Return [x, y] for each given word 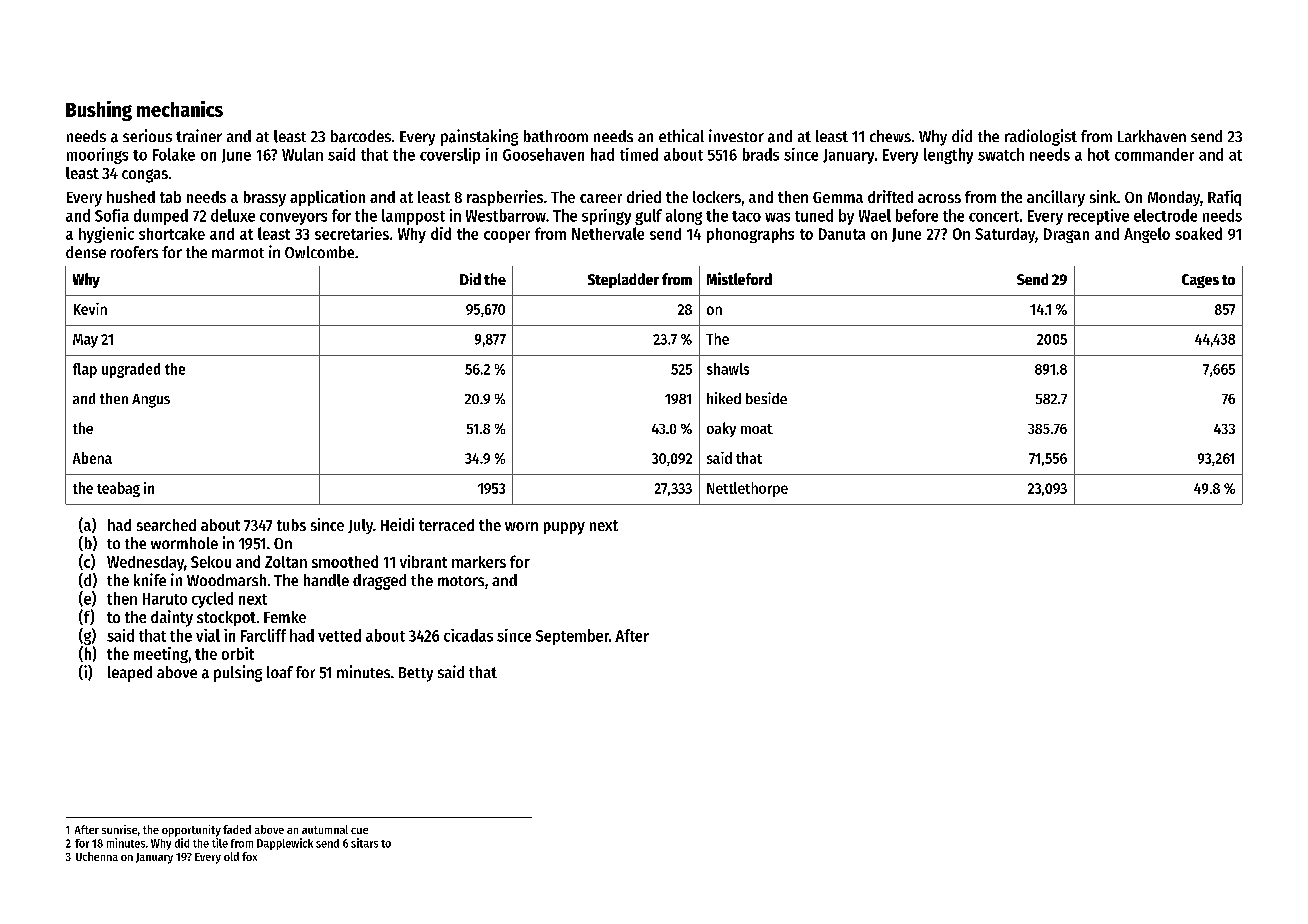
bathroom [556, 136]
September [572, 637]
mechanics [180, 109]
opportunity [191, 831]
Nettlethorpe [747, 489]
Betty [416, 674]
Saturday [1005, 235]
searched [166, 525]
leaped [130, 674]
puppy [564, 528]
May [85, 341]
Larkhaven [1152, 136]
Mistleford [739, 278]
